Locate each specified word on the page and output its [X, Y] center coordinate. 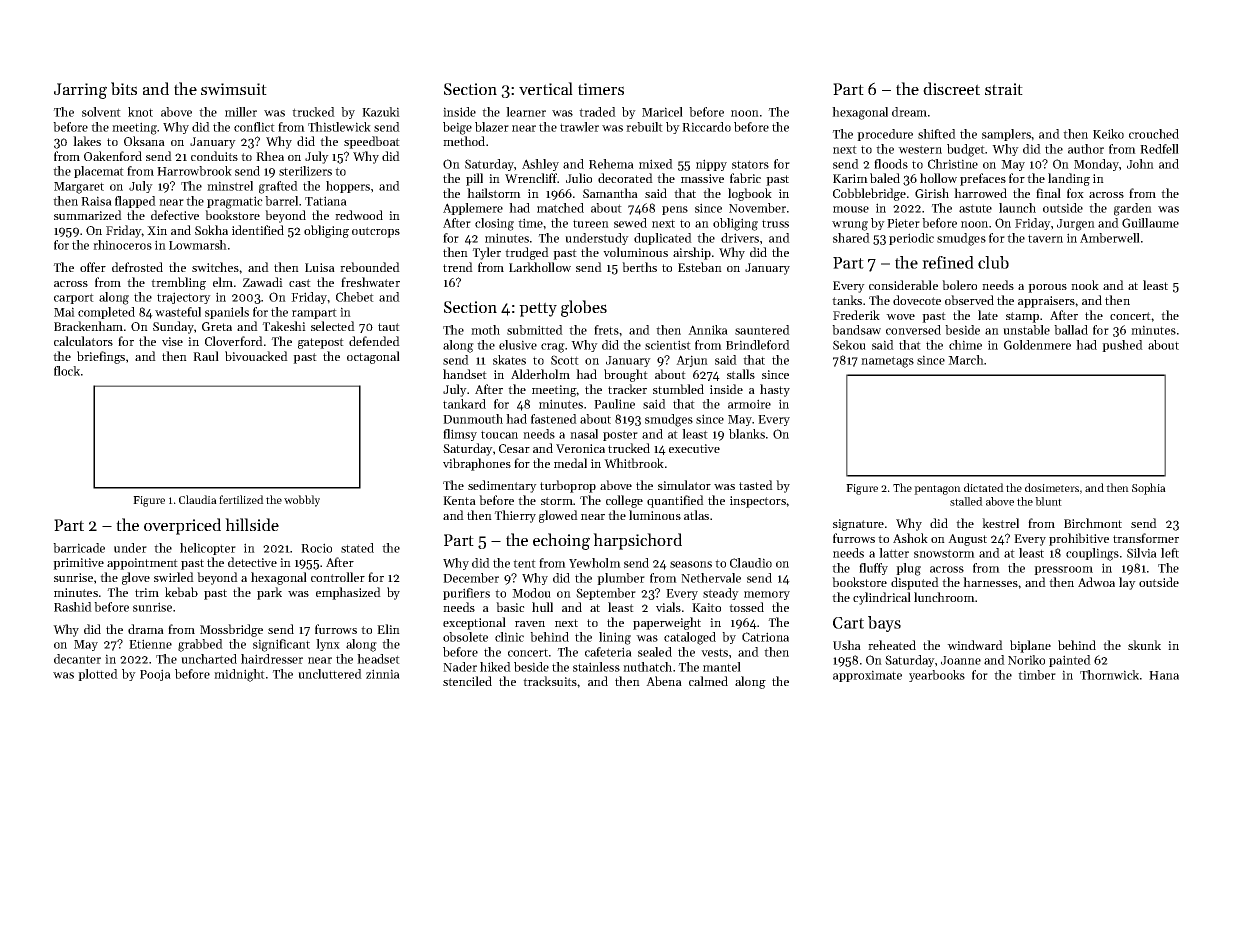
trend [458, 267]
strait [1004, 89]
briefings [101, 357]
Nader [460, 667]
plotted [98, 675]
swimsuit [234, 89]
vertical [546, 88]
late [988, 315]
